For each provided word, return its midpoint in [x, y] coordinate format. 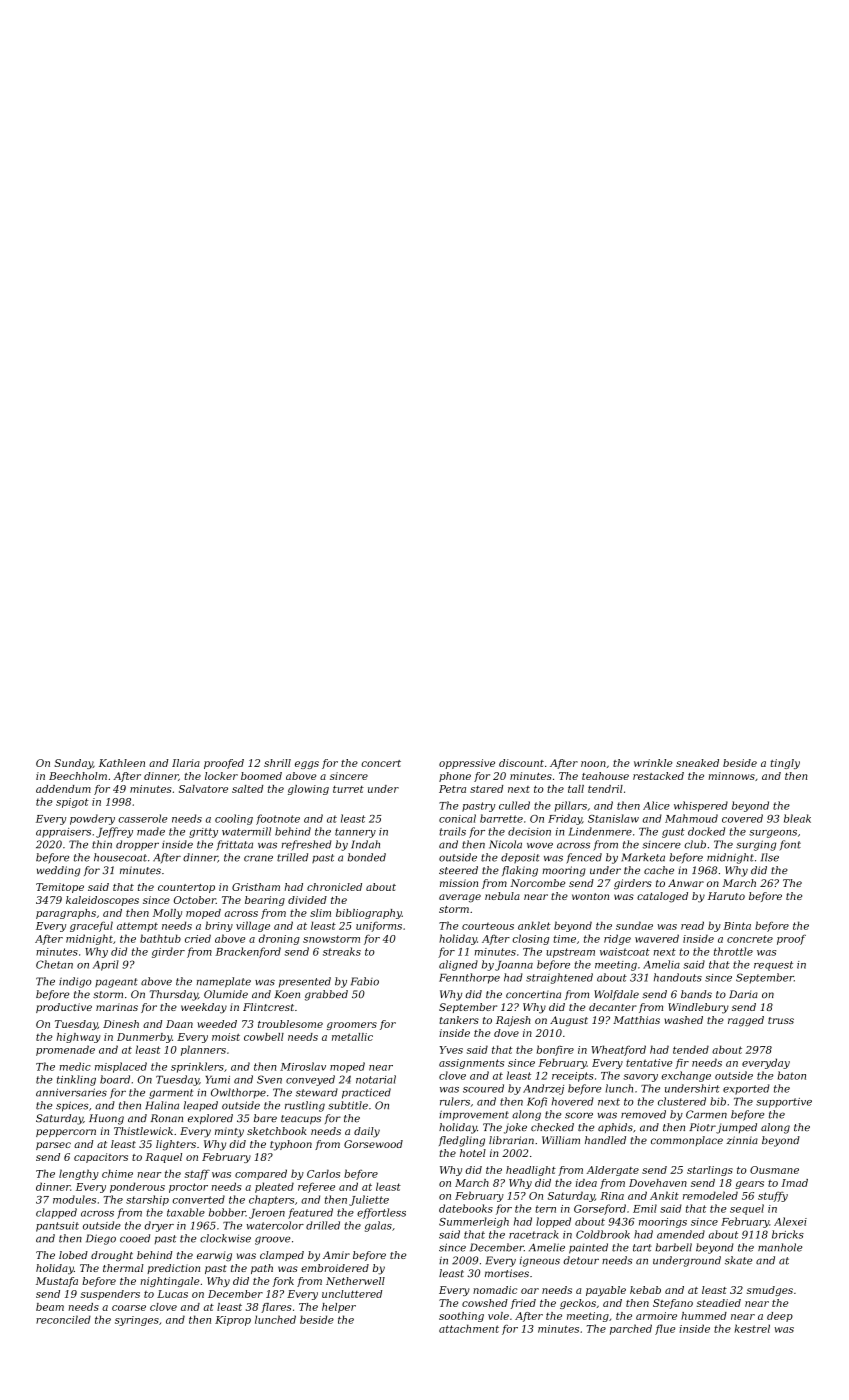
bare [265, 1118]
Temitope [60, 888]
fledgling [462, 1141]
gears [750, 1185]
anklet [534, 925]
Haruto [726, 896]
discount [521, 763]
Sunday [73, 764]
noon [593, 764]
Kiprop [233, 1321]
